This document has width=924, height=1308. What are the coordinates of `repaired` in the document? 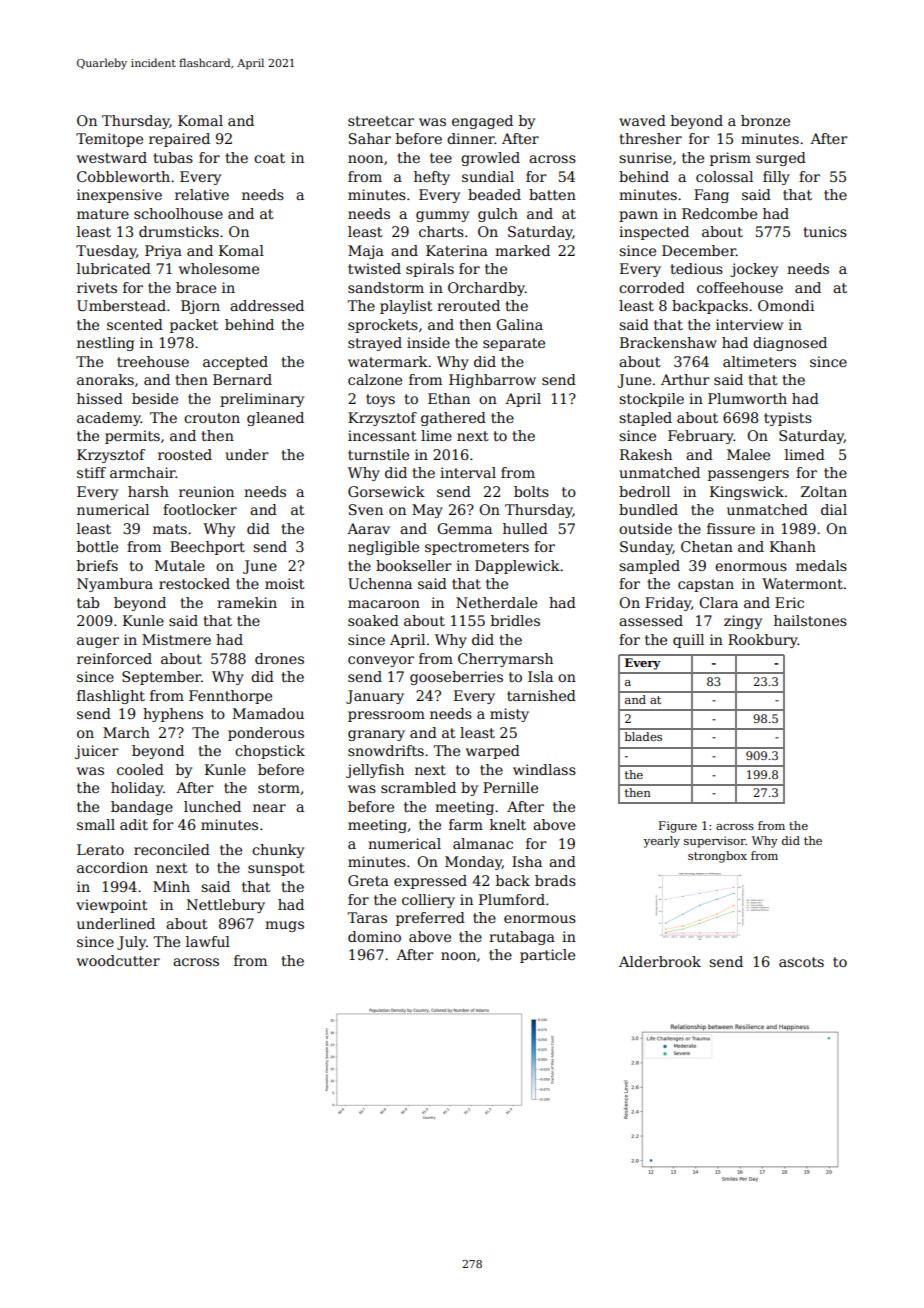 It's located at (179, 140).
